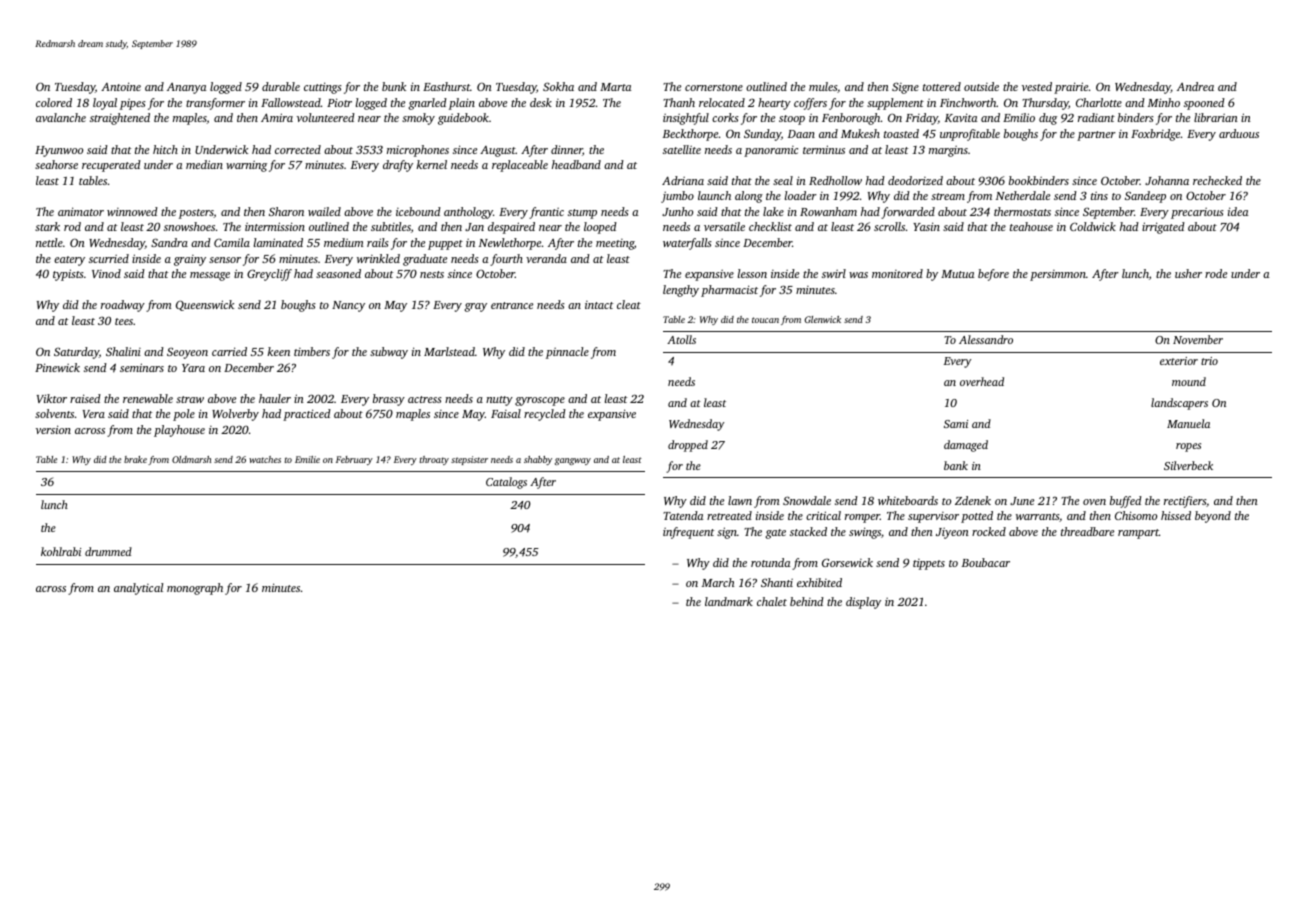  What do you see at coordinates (135, 459) in the screenshot?
I see `brake` at bounding box center [135, 459].
